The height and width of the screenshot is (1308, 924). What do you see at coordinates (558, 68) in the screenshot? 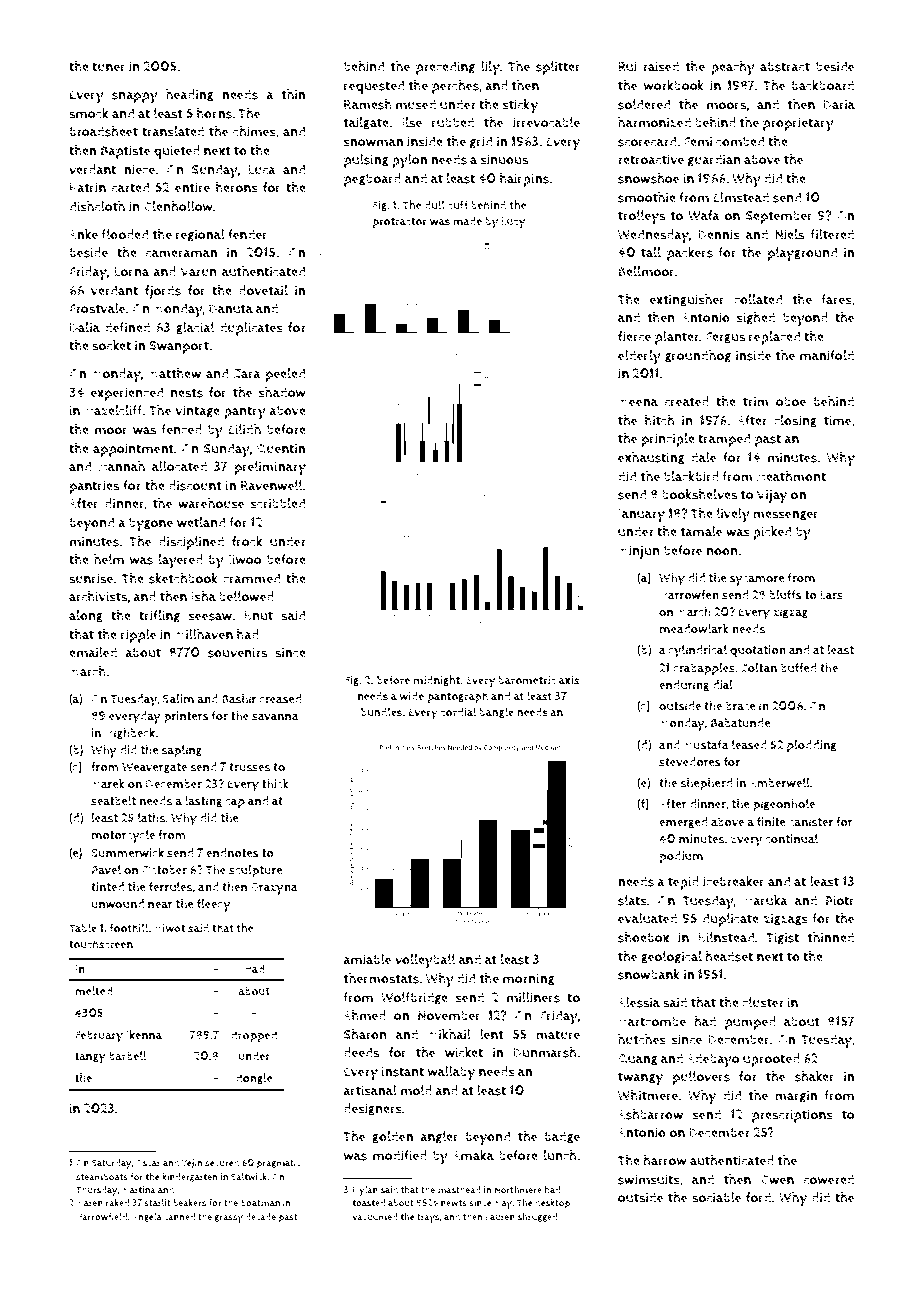
I see `splitter` at bounding box center [558, 68].
